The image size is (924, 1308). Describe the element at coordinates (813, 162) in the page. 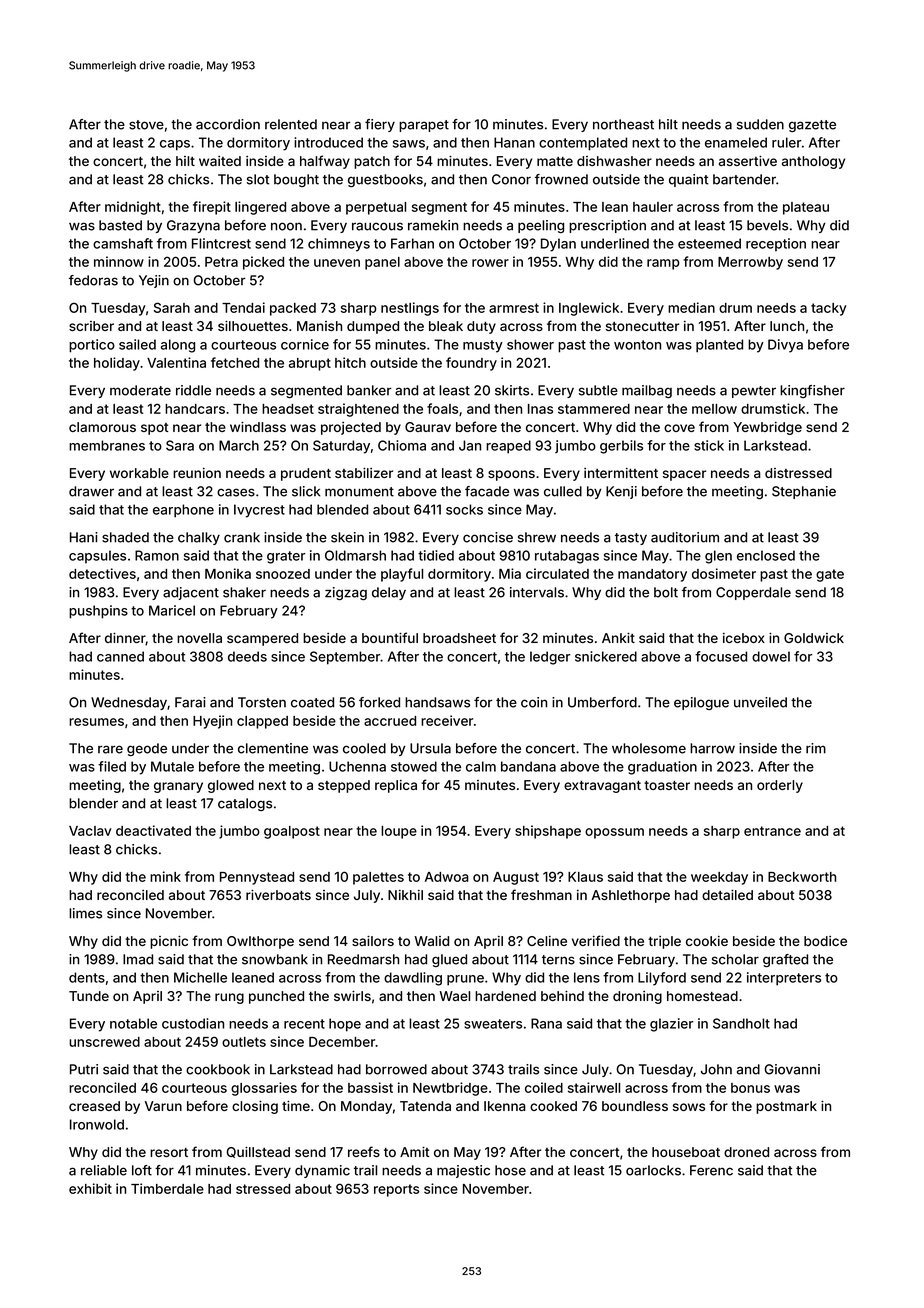

I see `anthology` at that location.
